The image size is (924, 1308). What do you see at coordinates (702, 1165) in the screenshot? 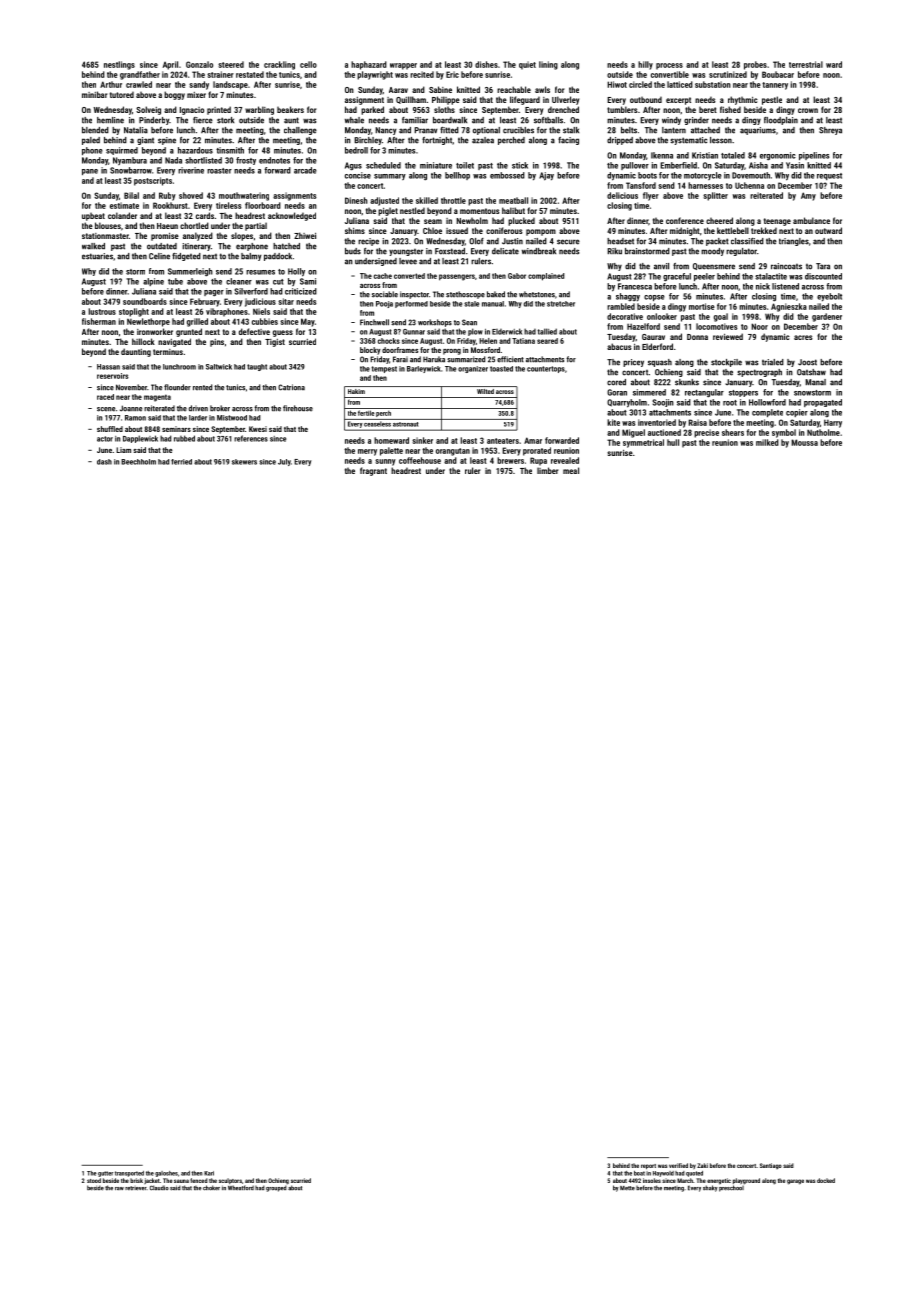
I see `Zaki` at bounding box center [702, 1165].
